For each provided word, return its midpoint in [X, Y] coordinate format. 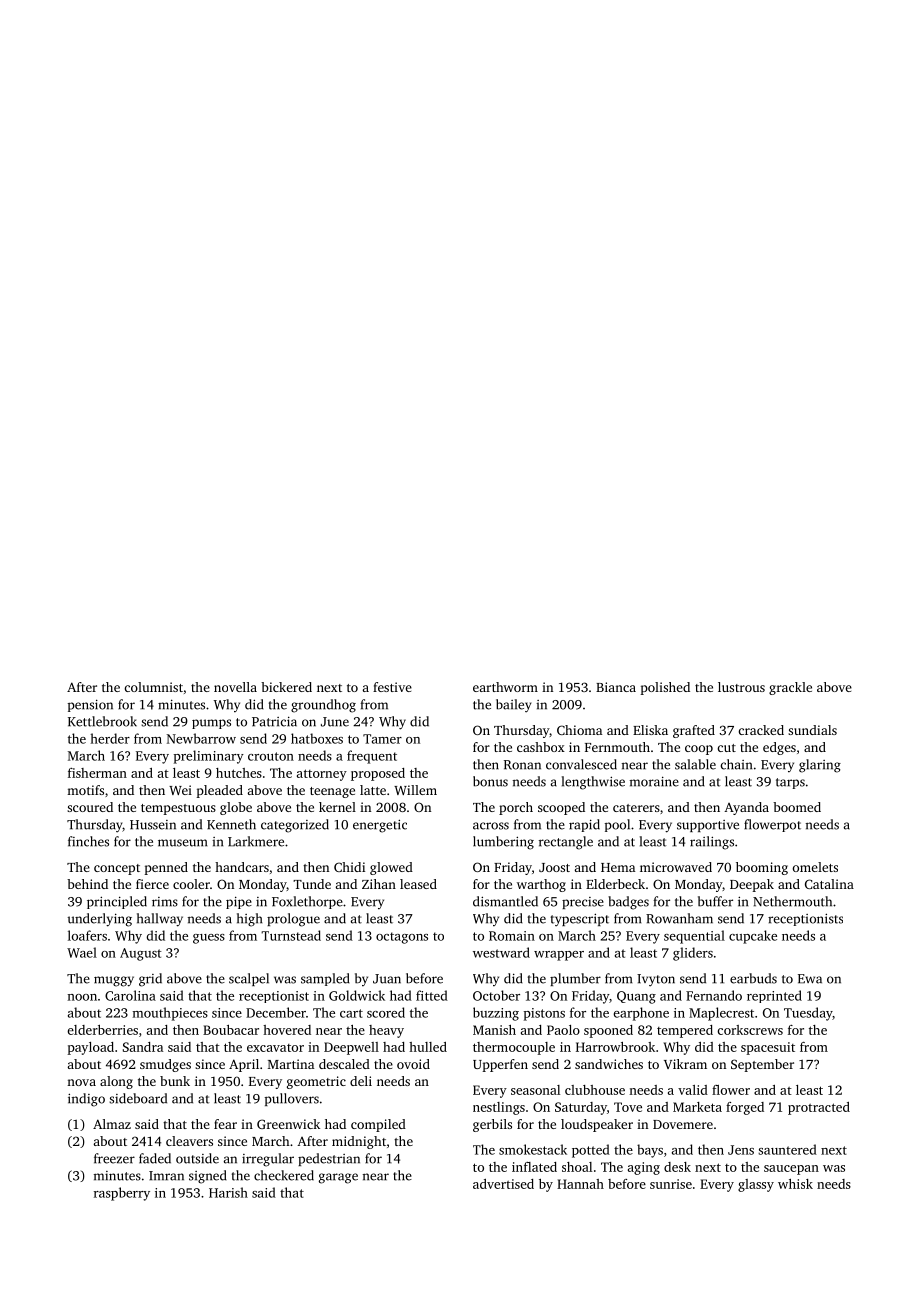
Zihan [379, 884]
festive [392, 687]
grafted [694, 731]
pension [90, 705]
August [141, 954]
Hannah [580, 1184]
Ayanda [746, 808]
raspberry [122, 1194]
